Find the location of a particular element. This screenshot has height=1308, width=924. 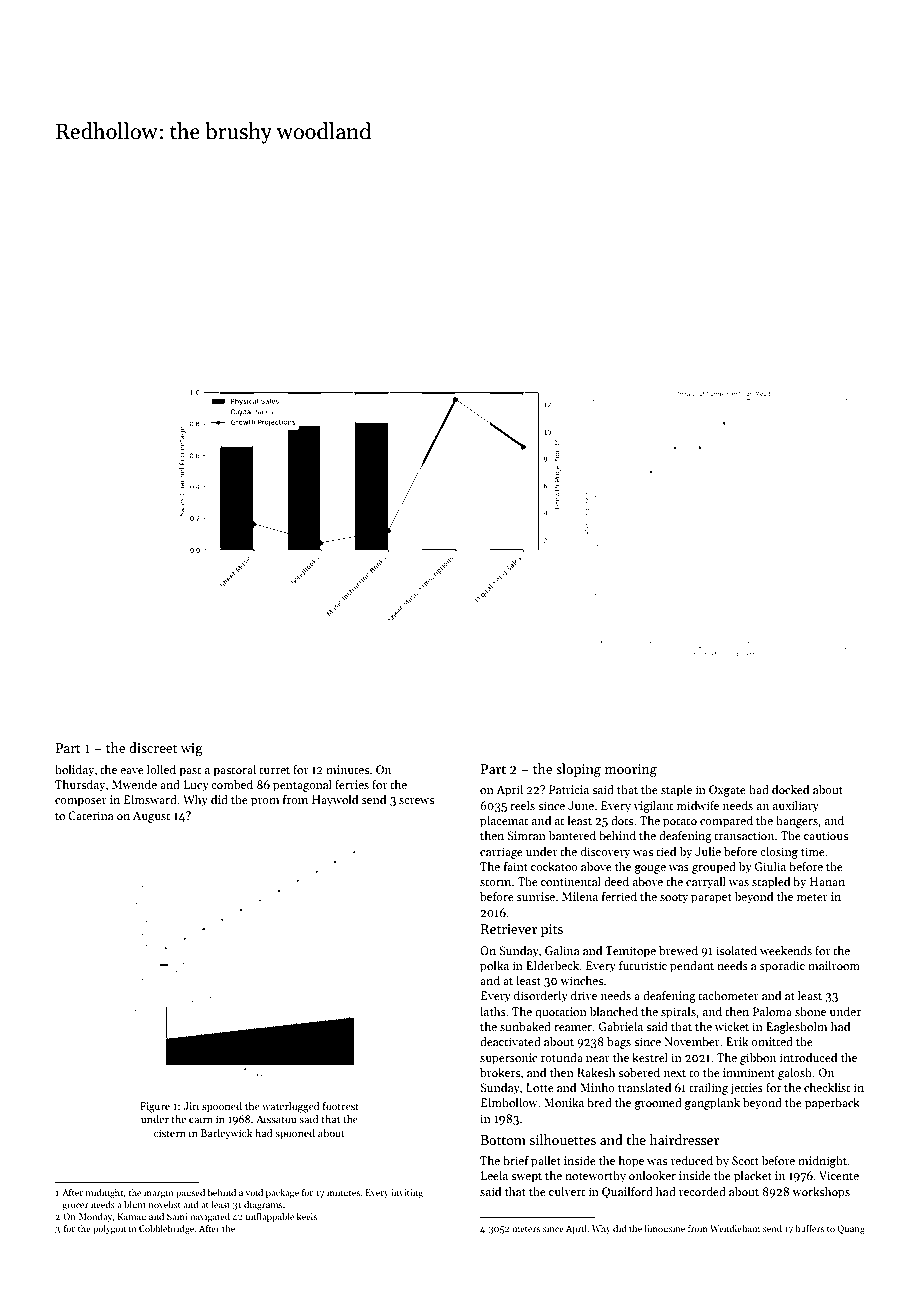

polka is located at coordinates (494, 967).
